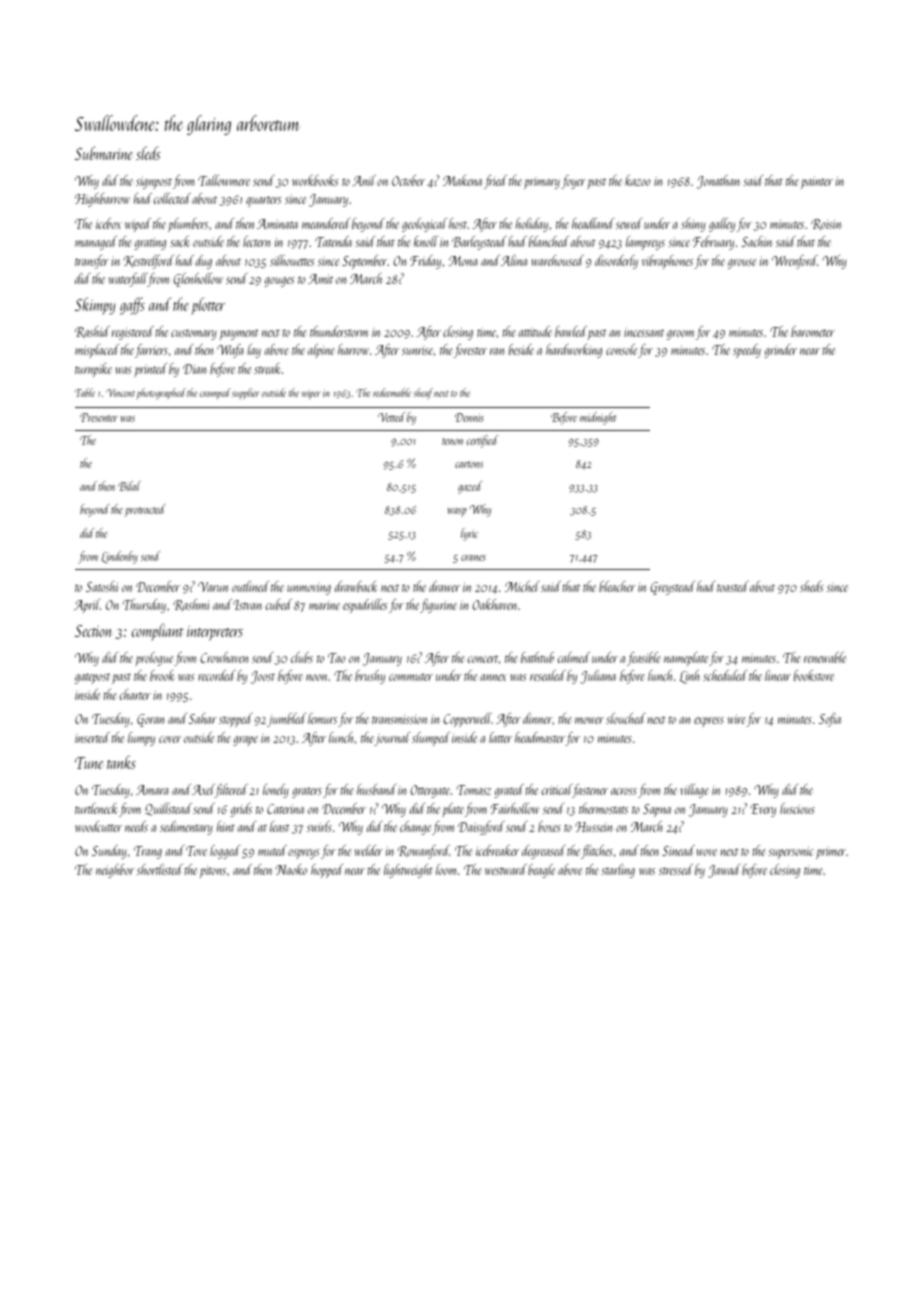  What do you see at coordinates (148, 852) in the page?
I see `Trang` at bounding box center [148, 852].
